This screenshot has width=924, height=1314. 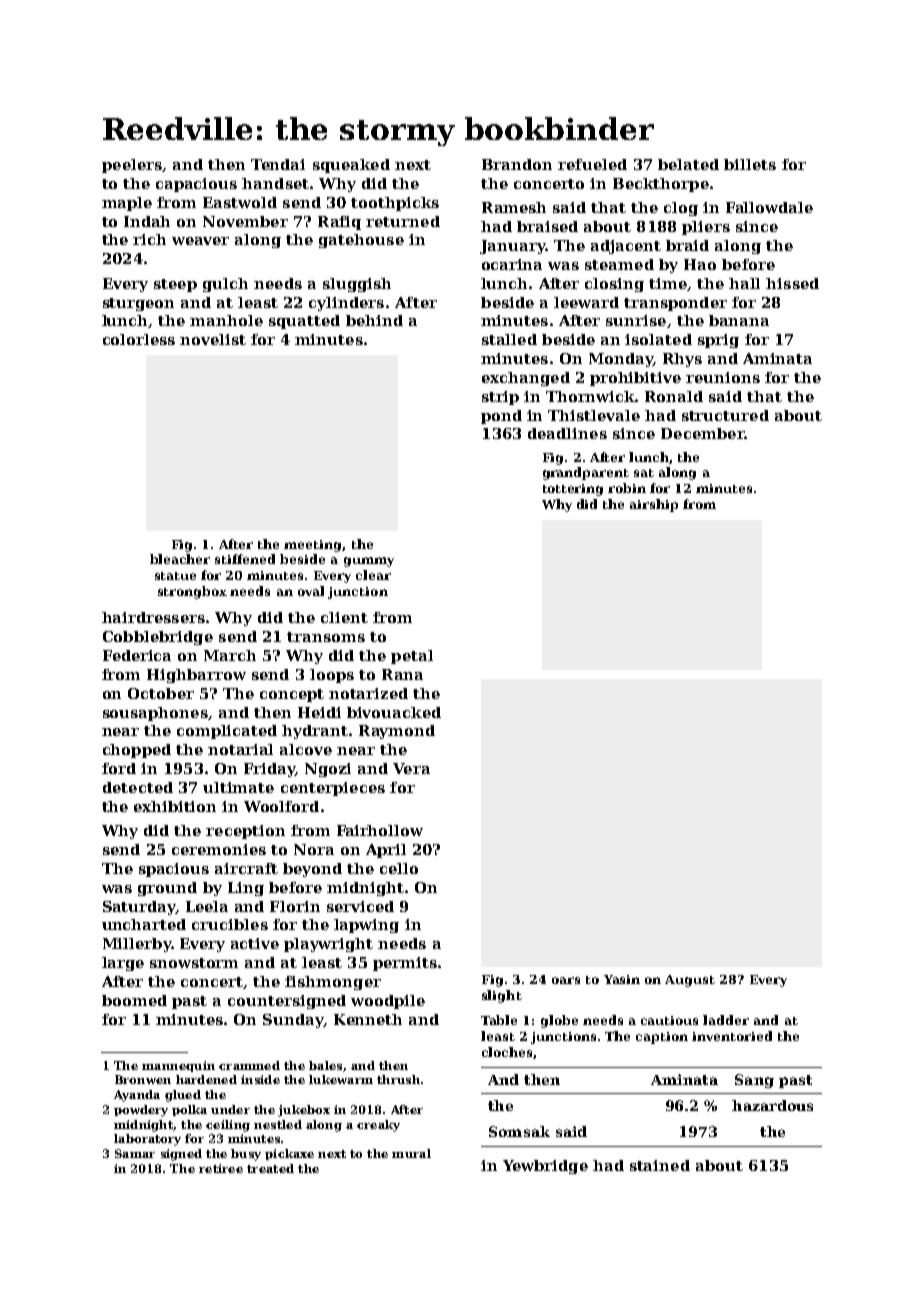 What do you see at coordinates (245, 559) in the screenshot?
I see `stiffened` at bounding box center [245, 559].
